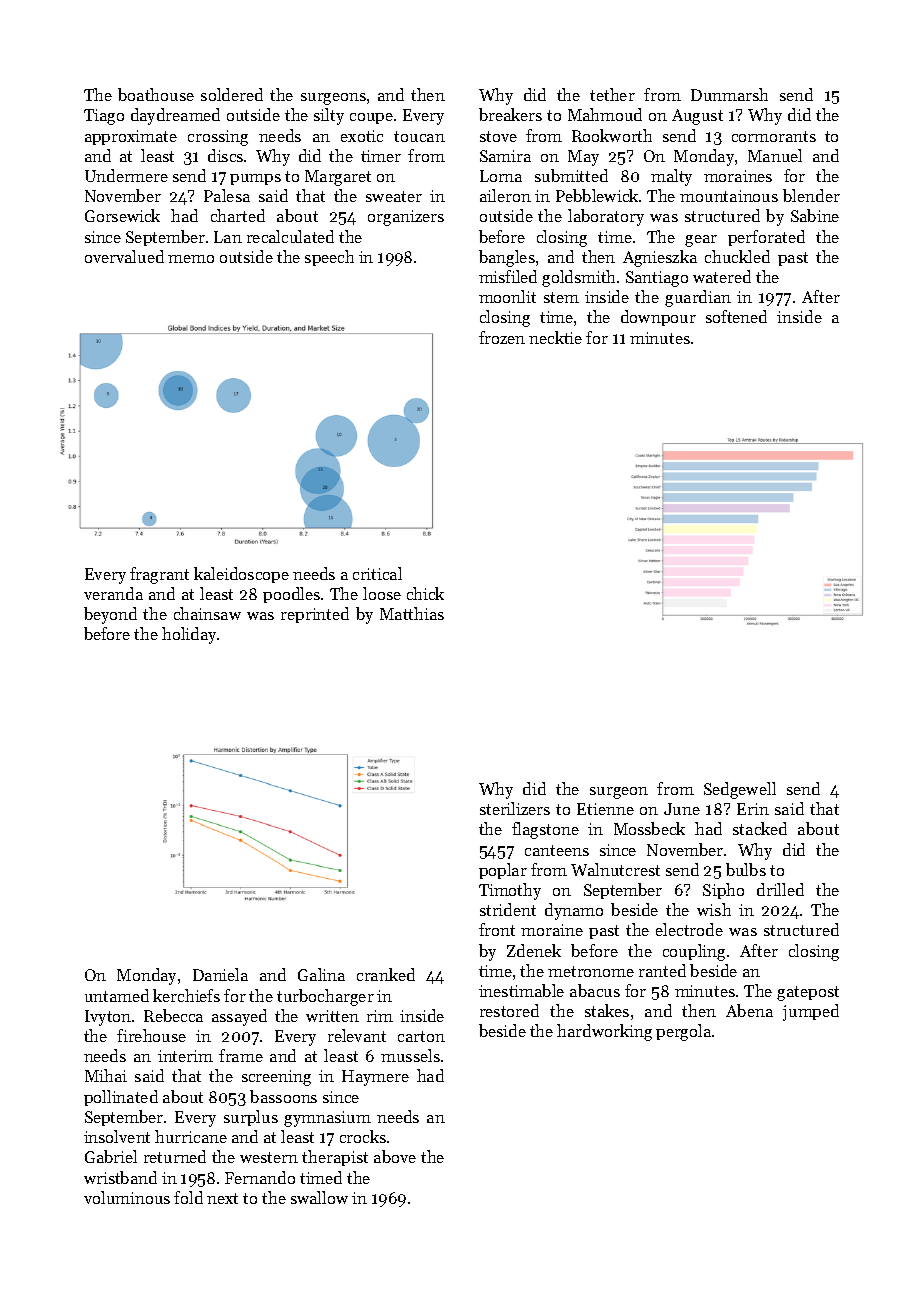 This document has width=924, height=1308. What do you see at coordinates (515, 808) in the document?
I see `sterilizers` at bounding box center [515, 808].
